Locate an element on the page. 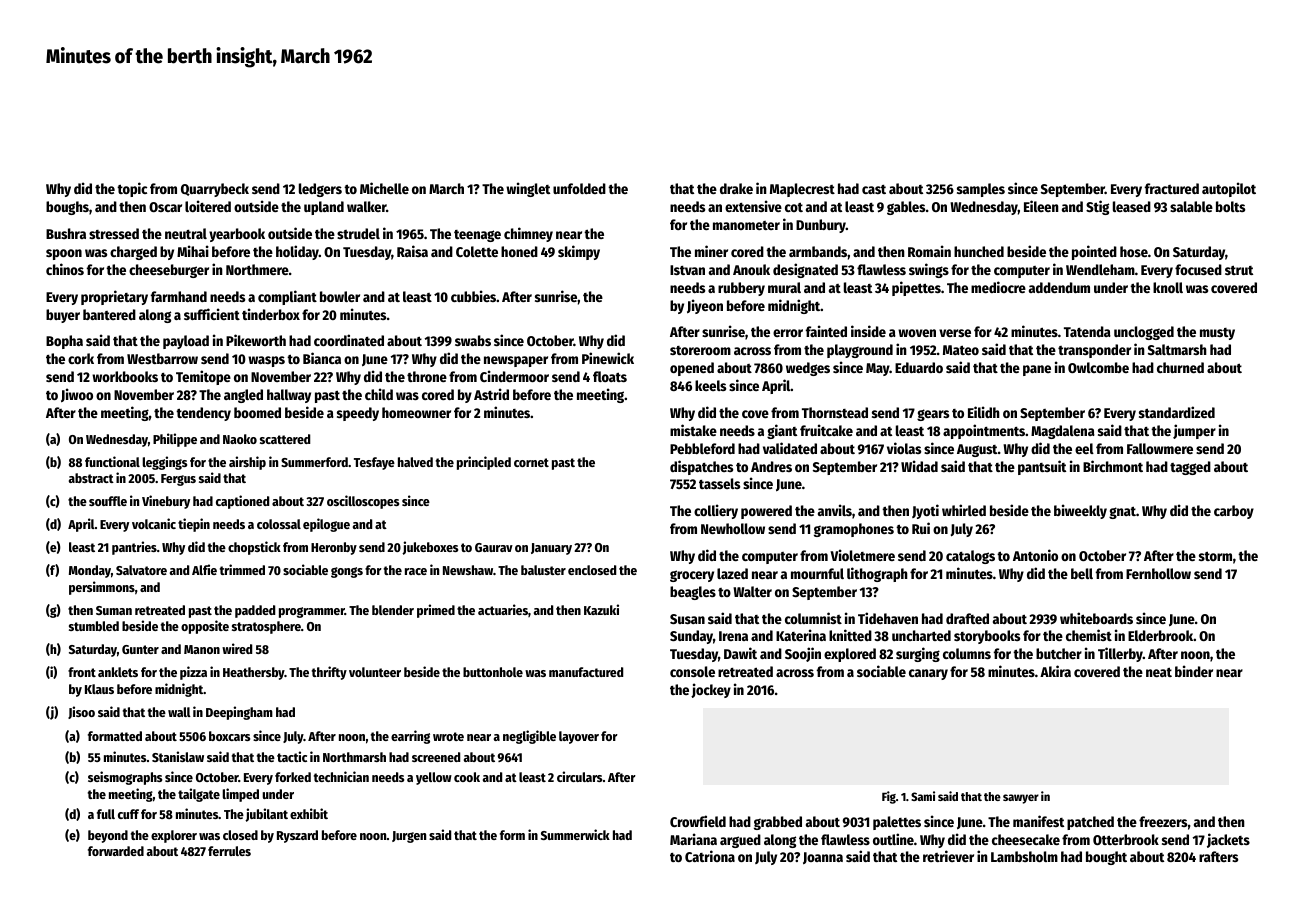 The height and width of the page is (924, 1308). layover is located at coordinates (579, 737).
